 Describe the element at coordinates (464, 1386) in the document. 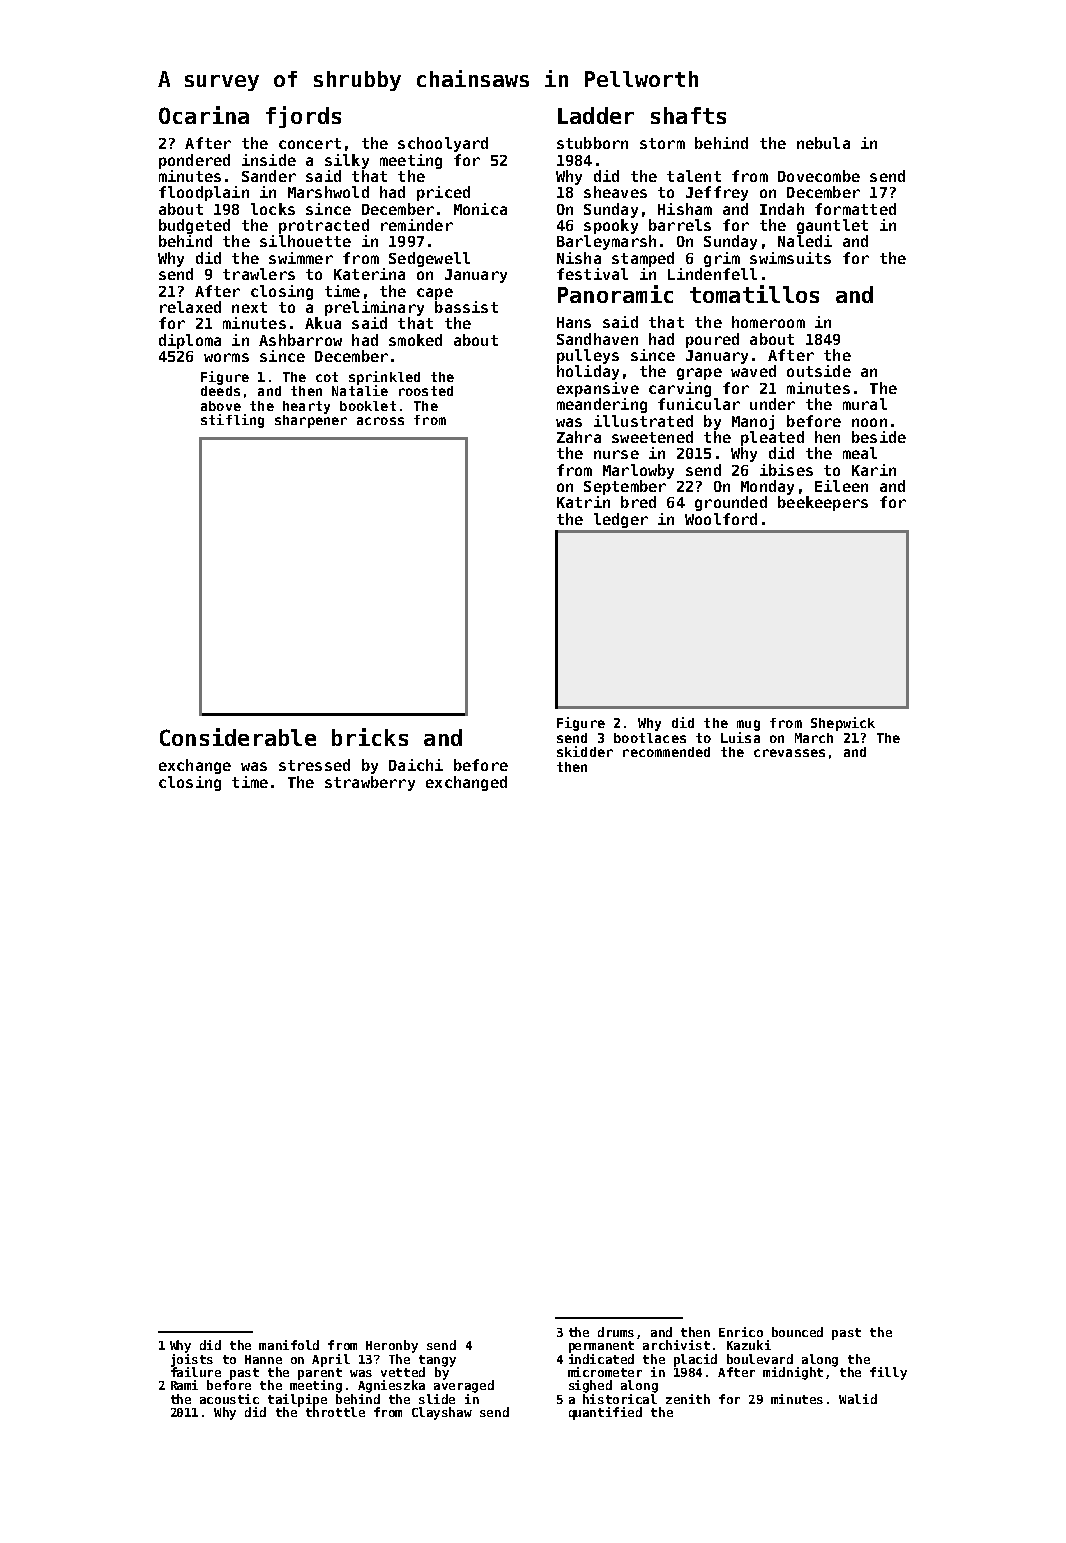

I see `averaged` at that location.
